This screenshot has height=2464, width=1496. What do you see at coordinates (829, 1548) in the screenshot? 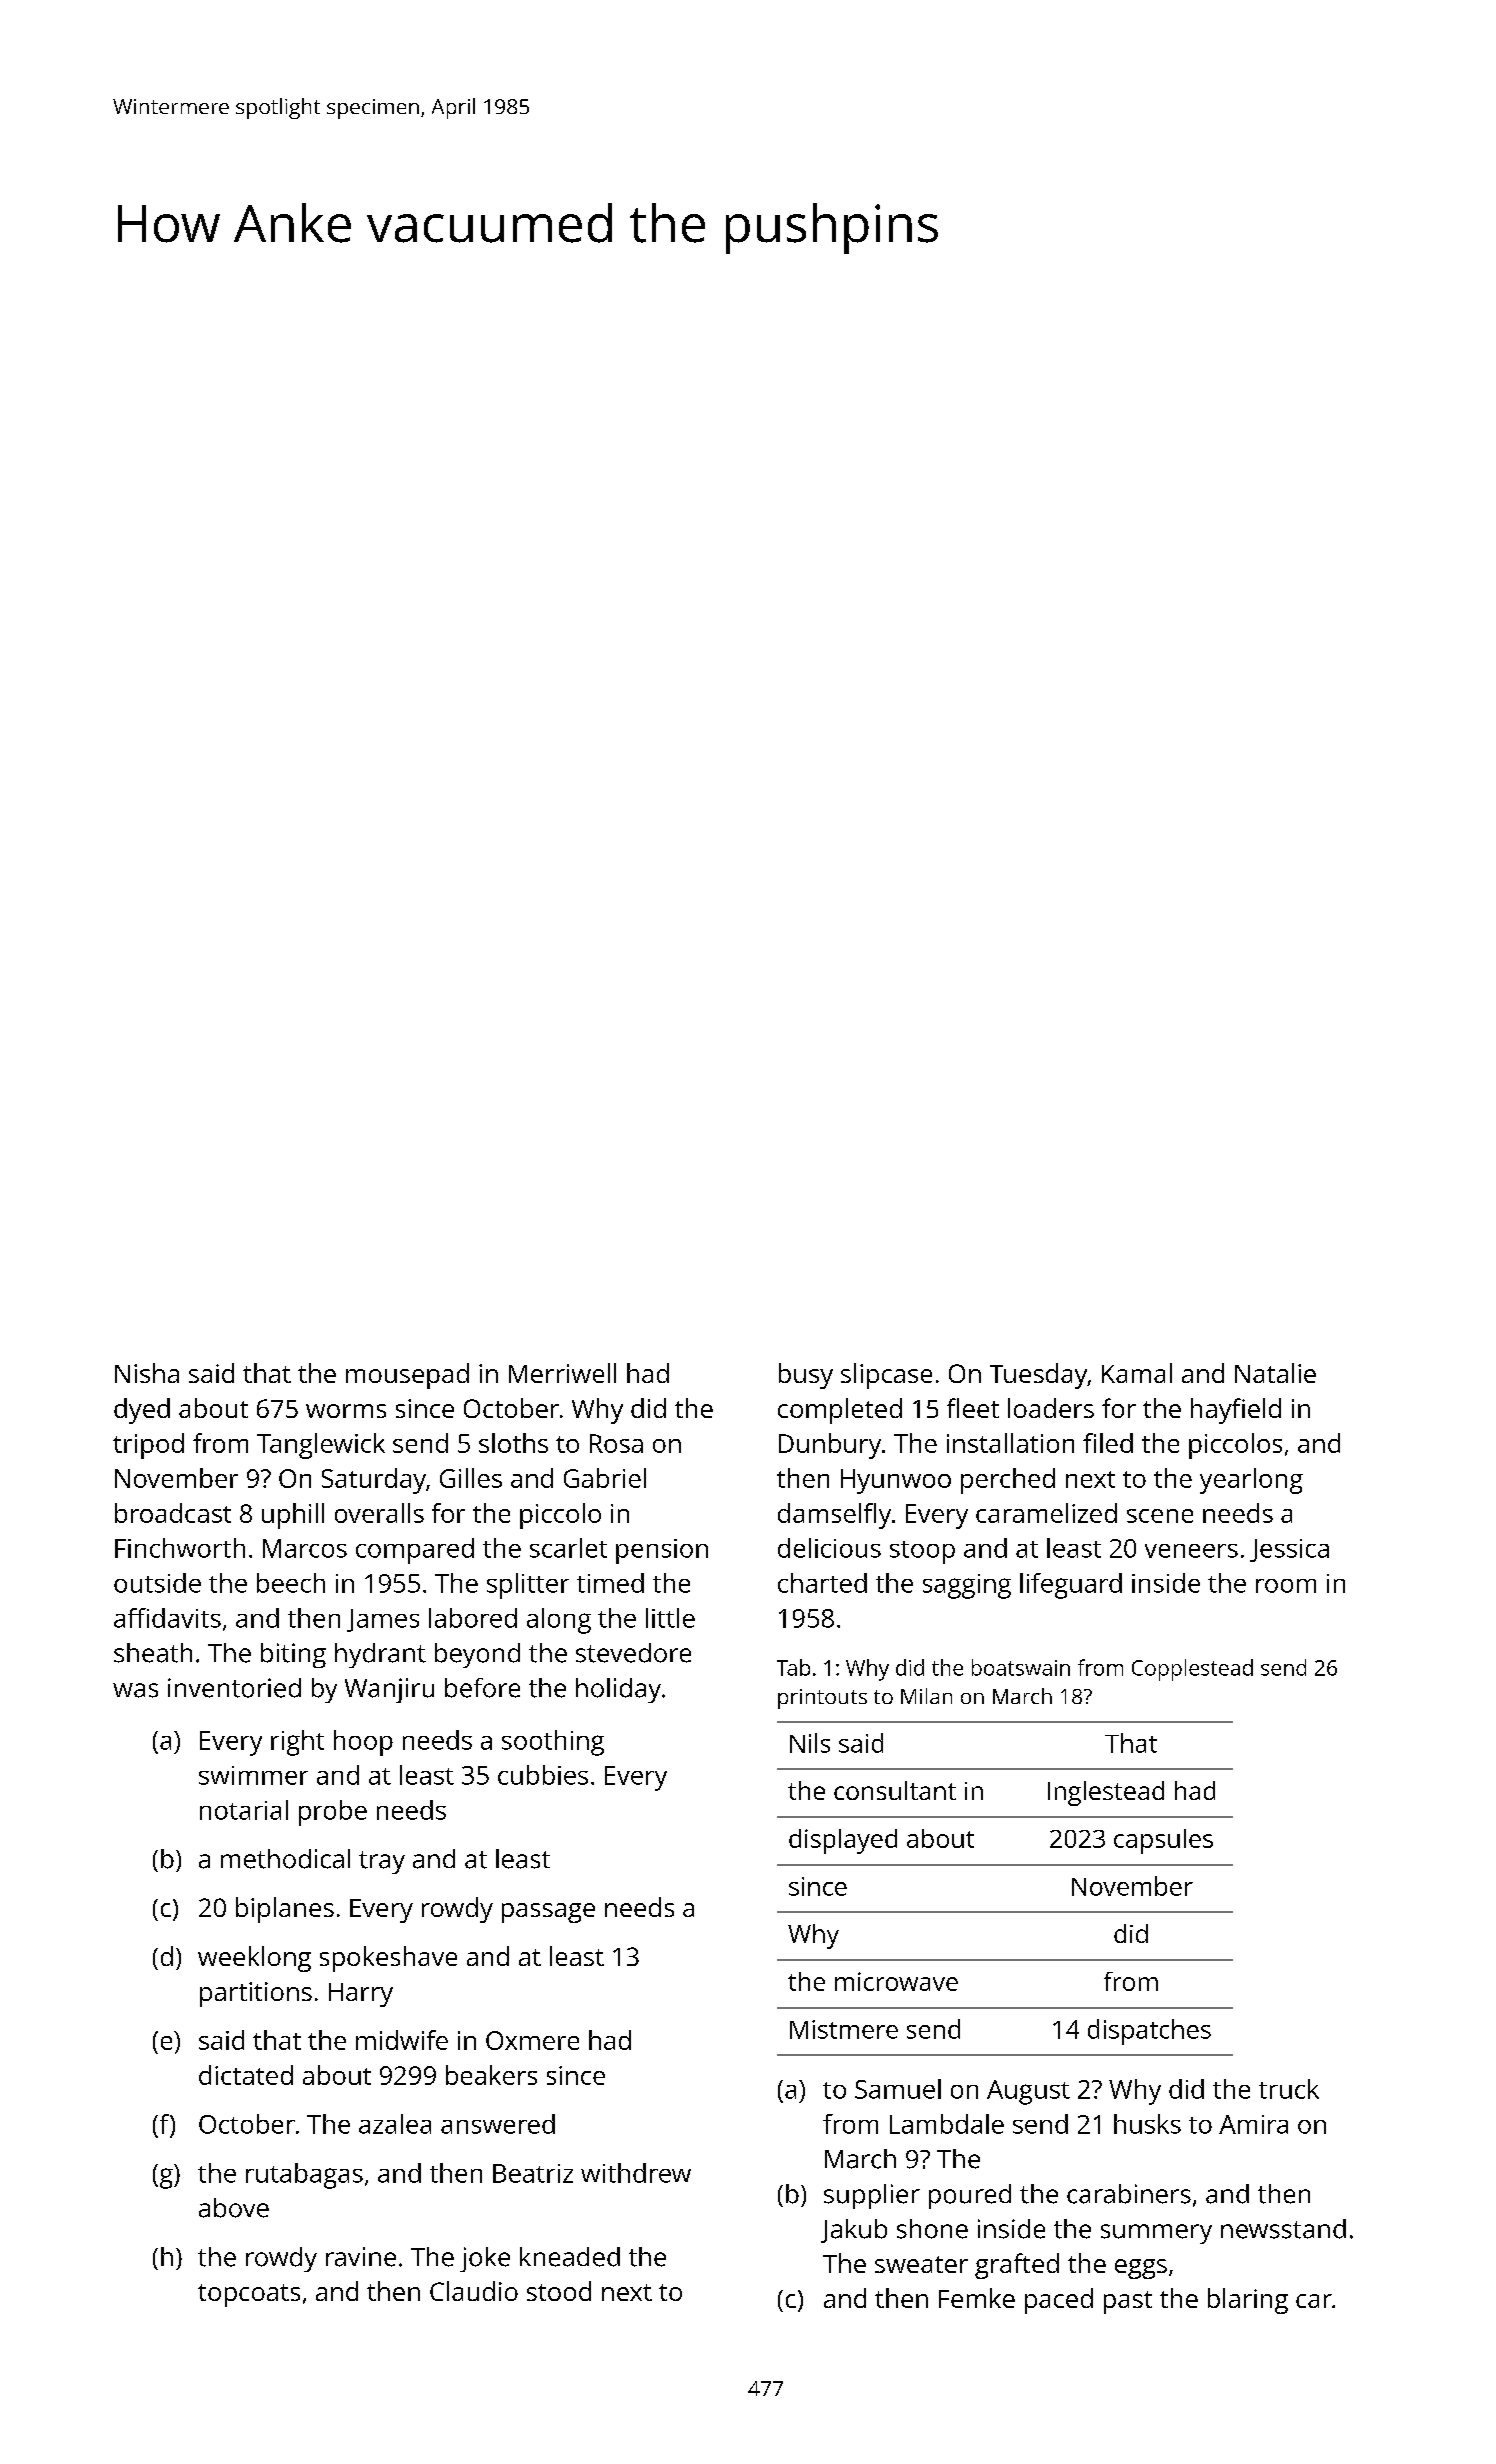
I see `delicious` at bounding box center [829, 1548].
